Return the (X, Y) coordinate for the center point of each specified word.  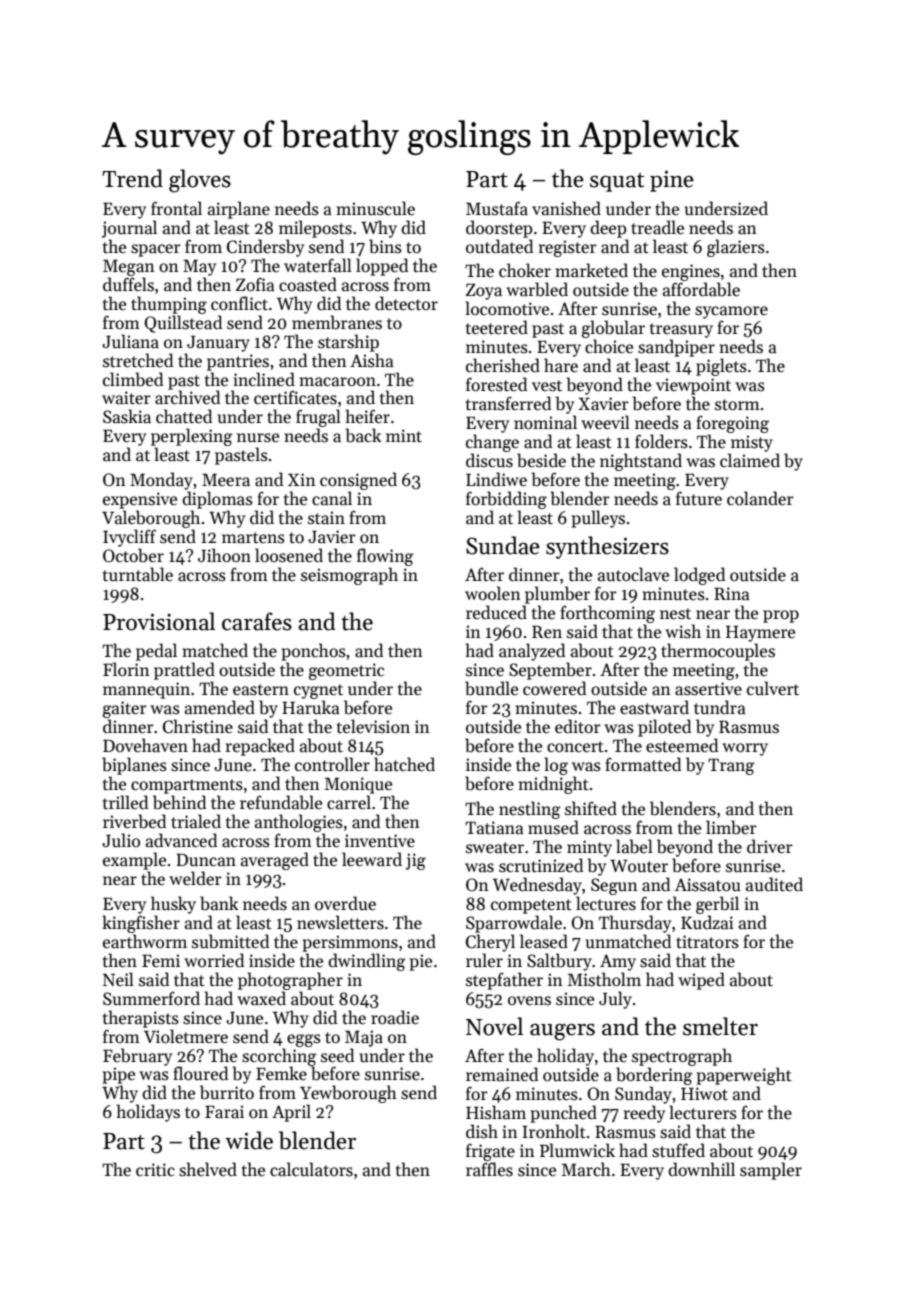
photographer (290, 981)
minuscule (375, 208)
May (199, 267)
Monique (358, 785)
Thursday (635, 924)
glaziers (736, 248)
